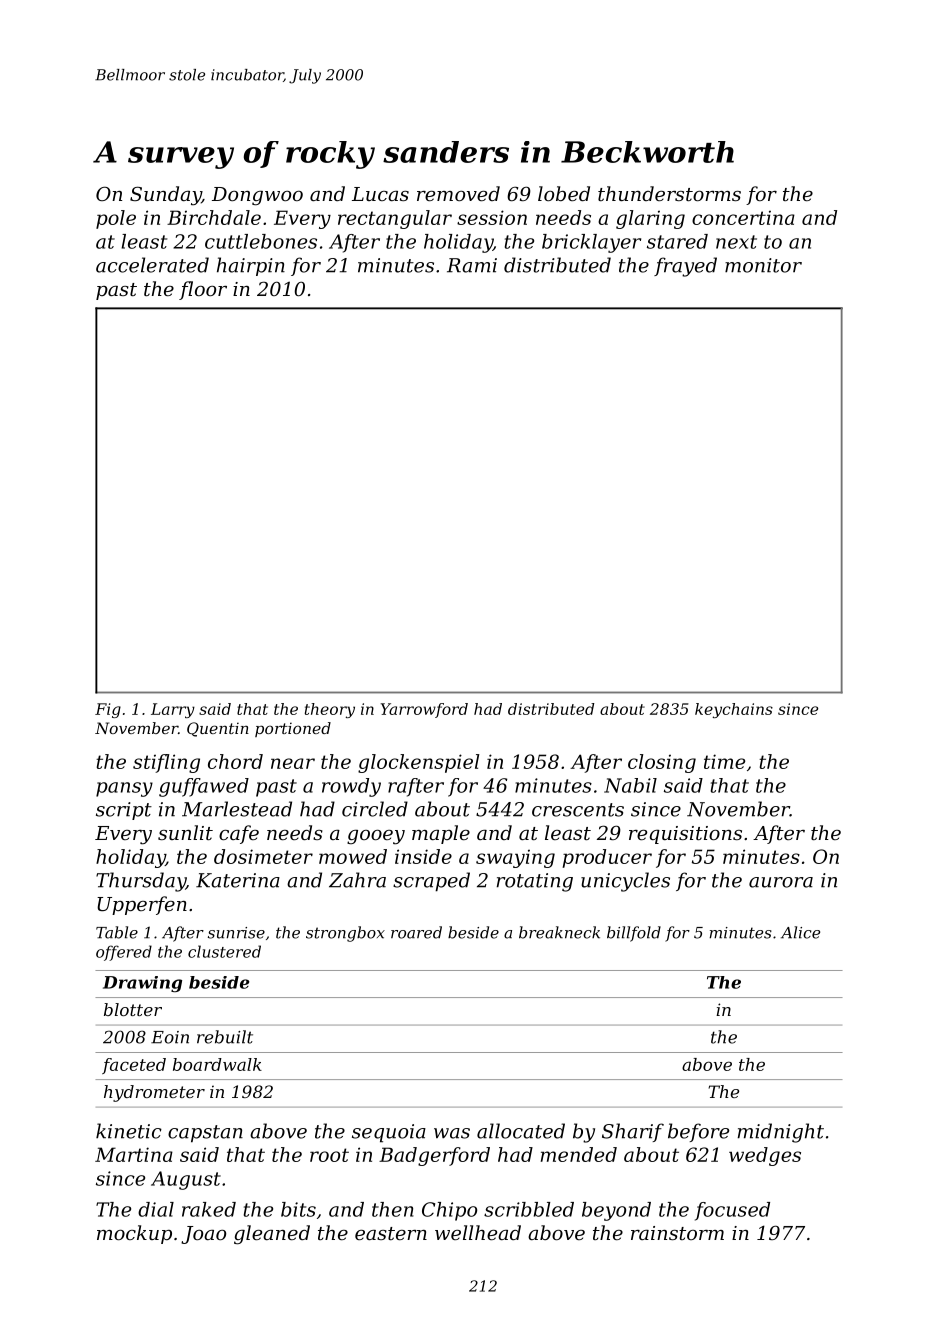 This page has height=1332, width=938. What do you see at coordinates (225, 1037) in the page?
I see `rebuilt` at bounding box center [225, 1037].
